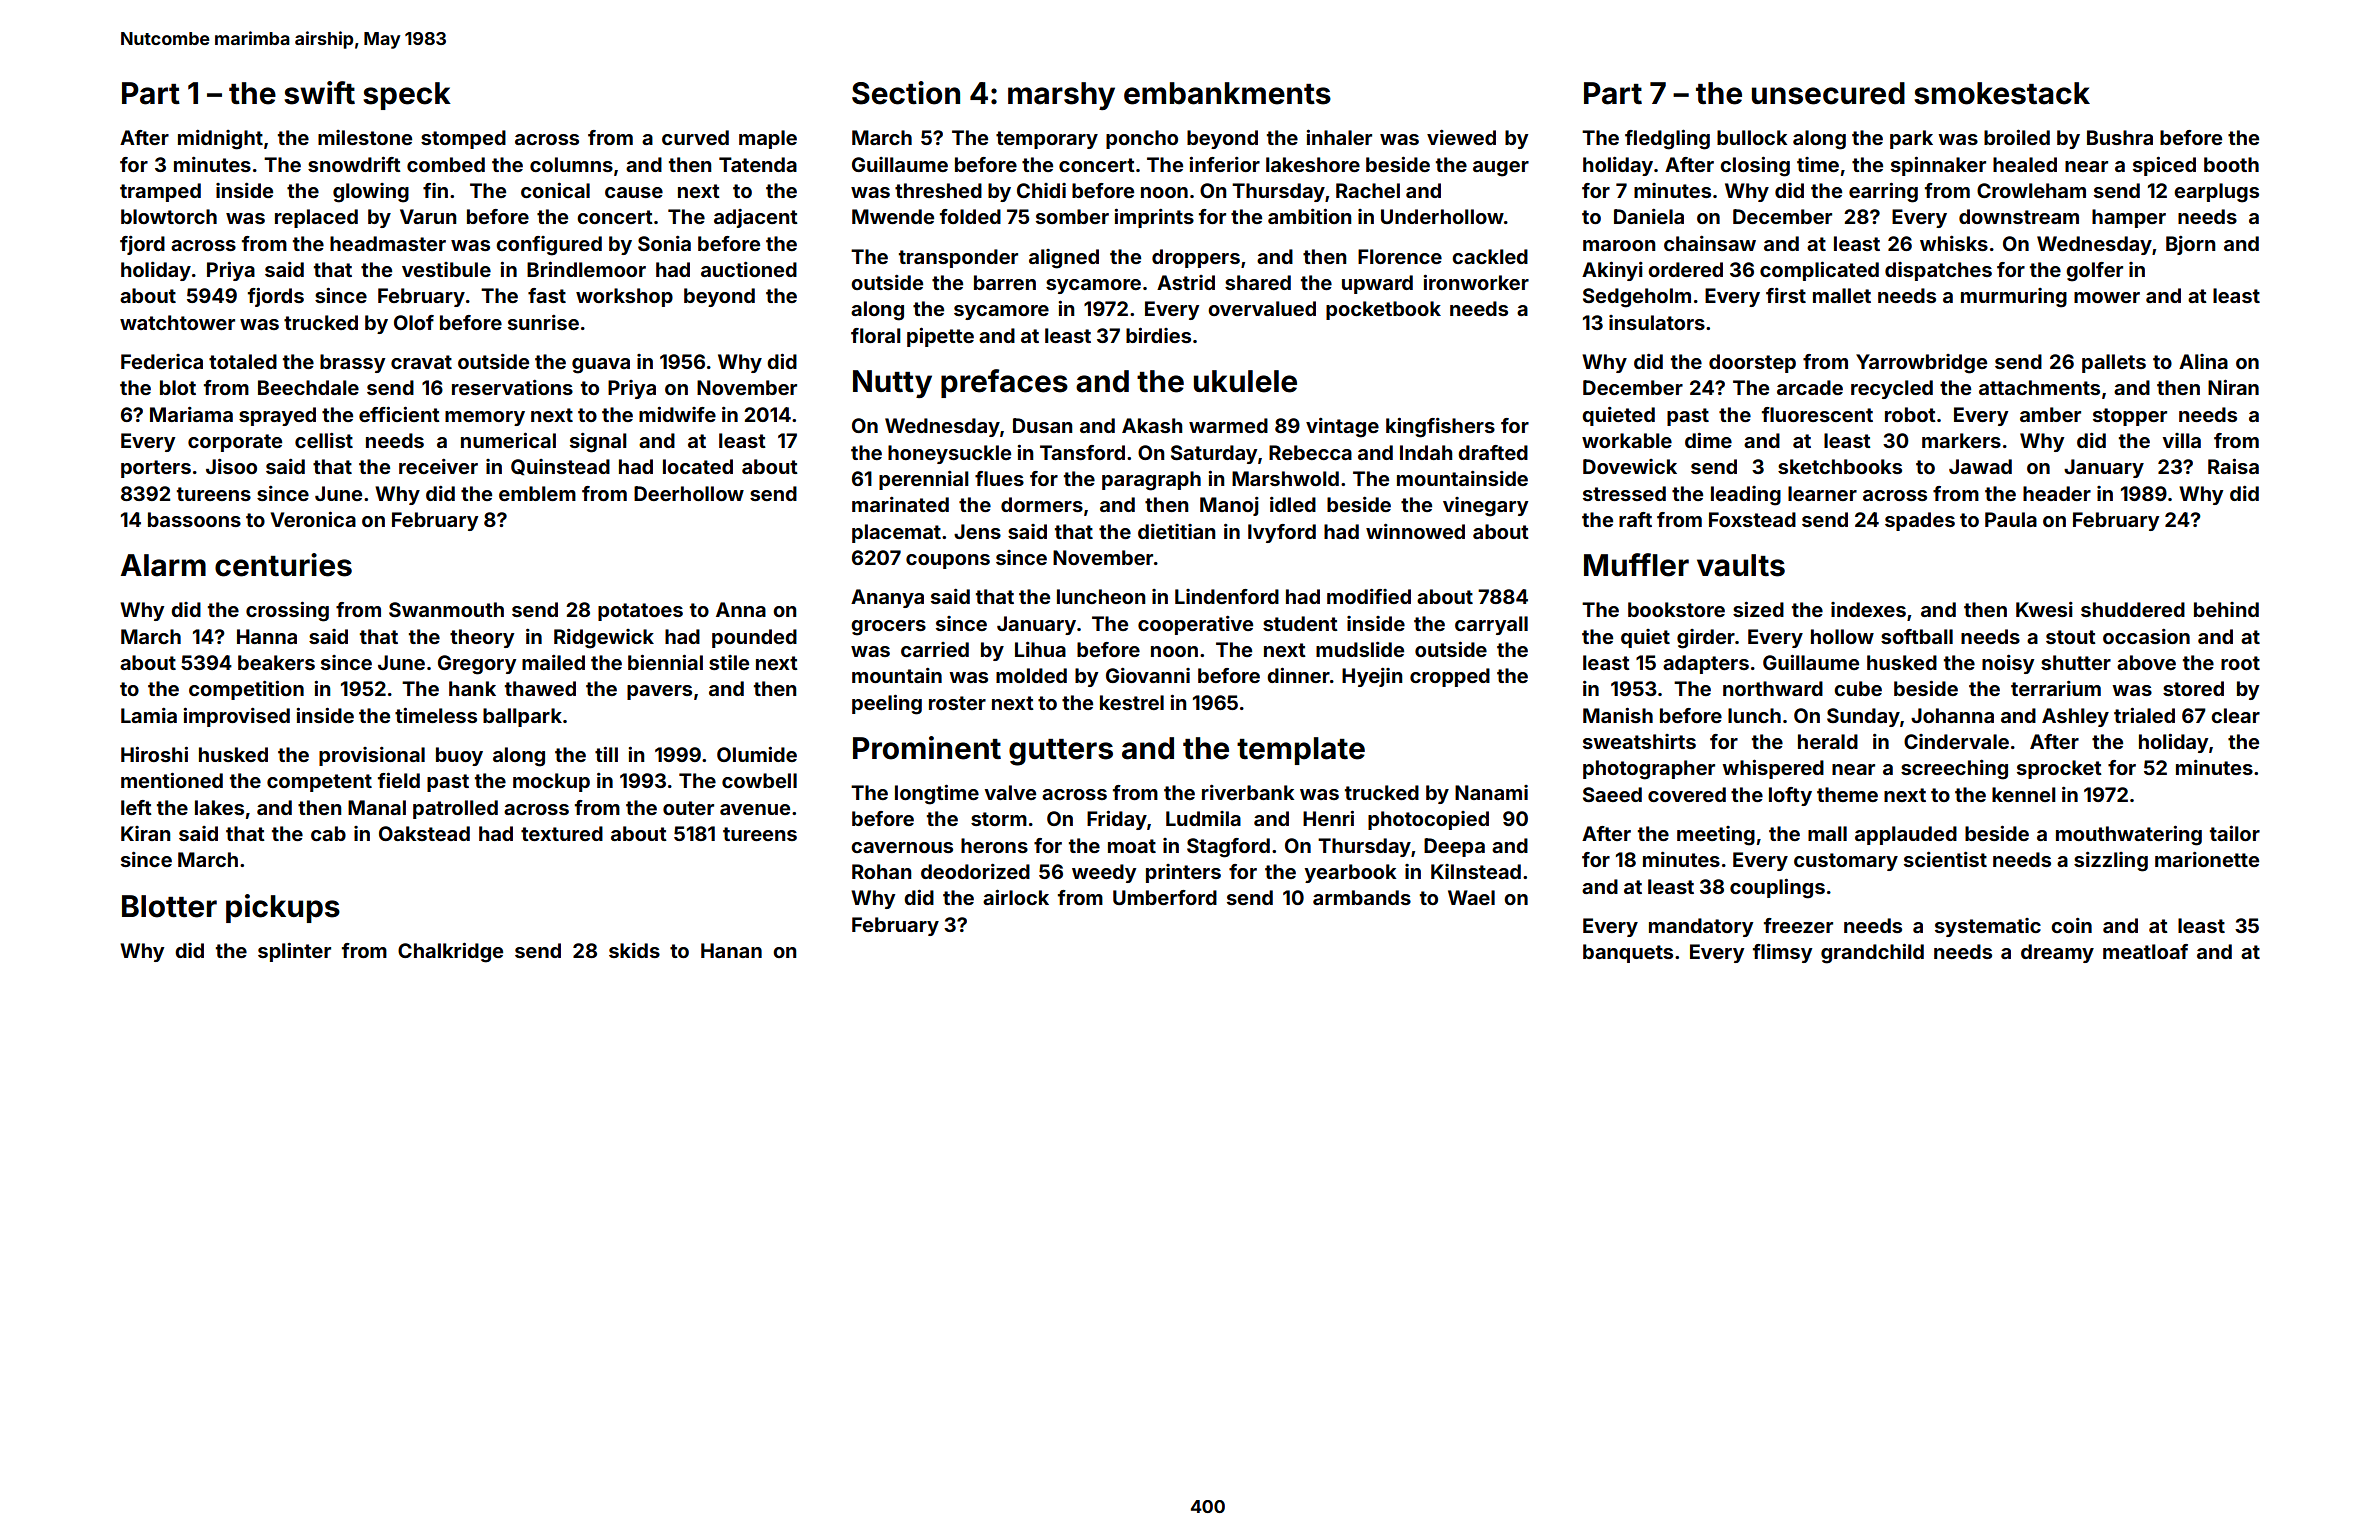 The height and width of the page is (1540, 2380). I want to click on scientist, so click(1945, 859).
